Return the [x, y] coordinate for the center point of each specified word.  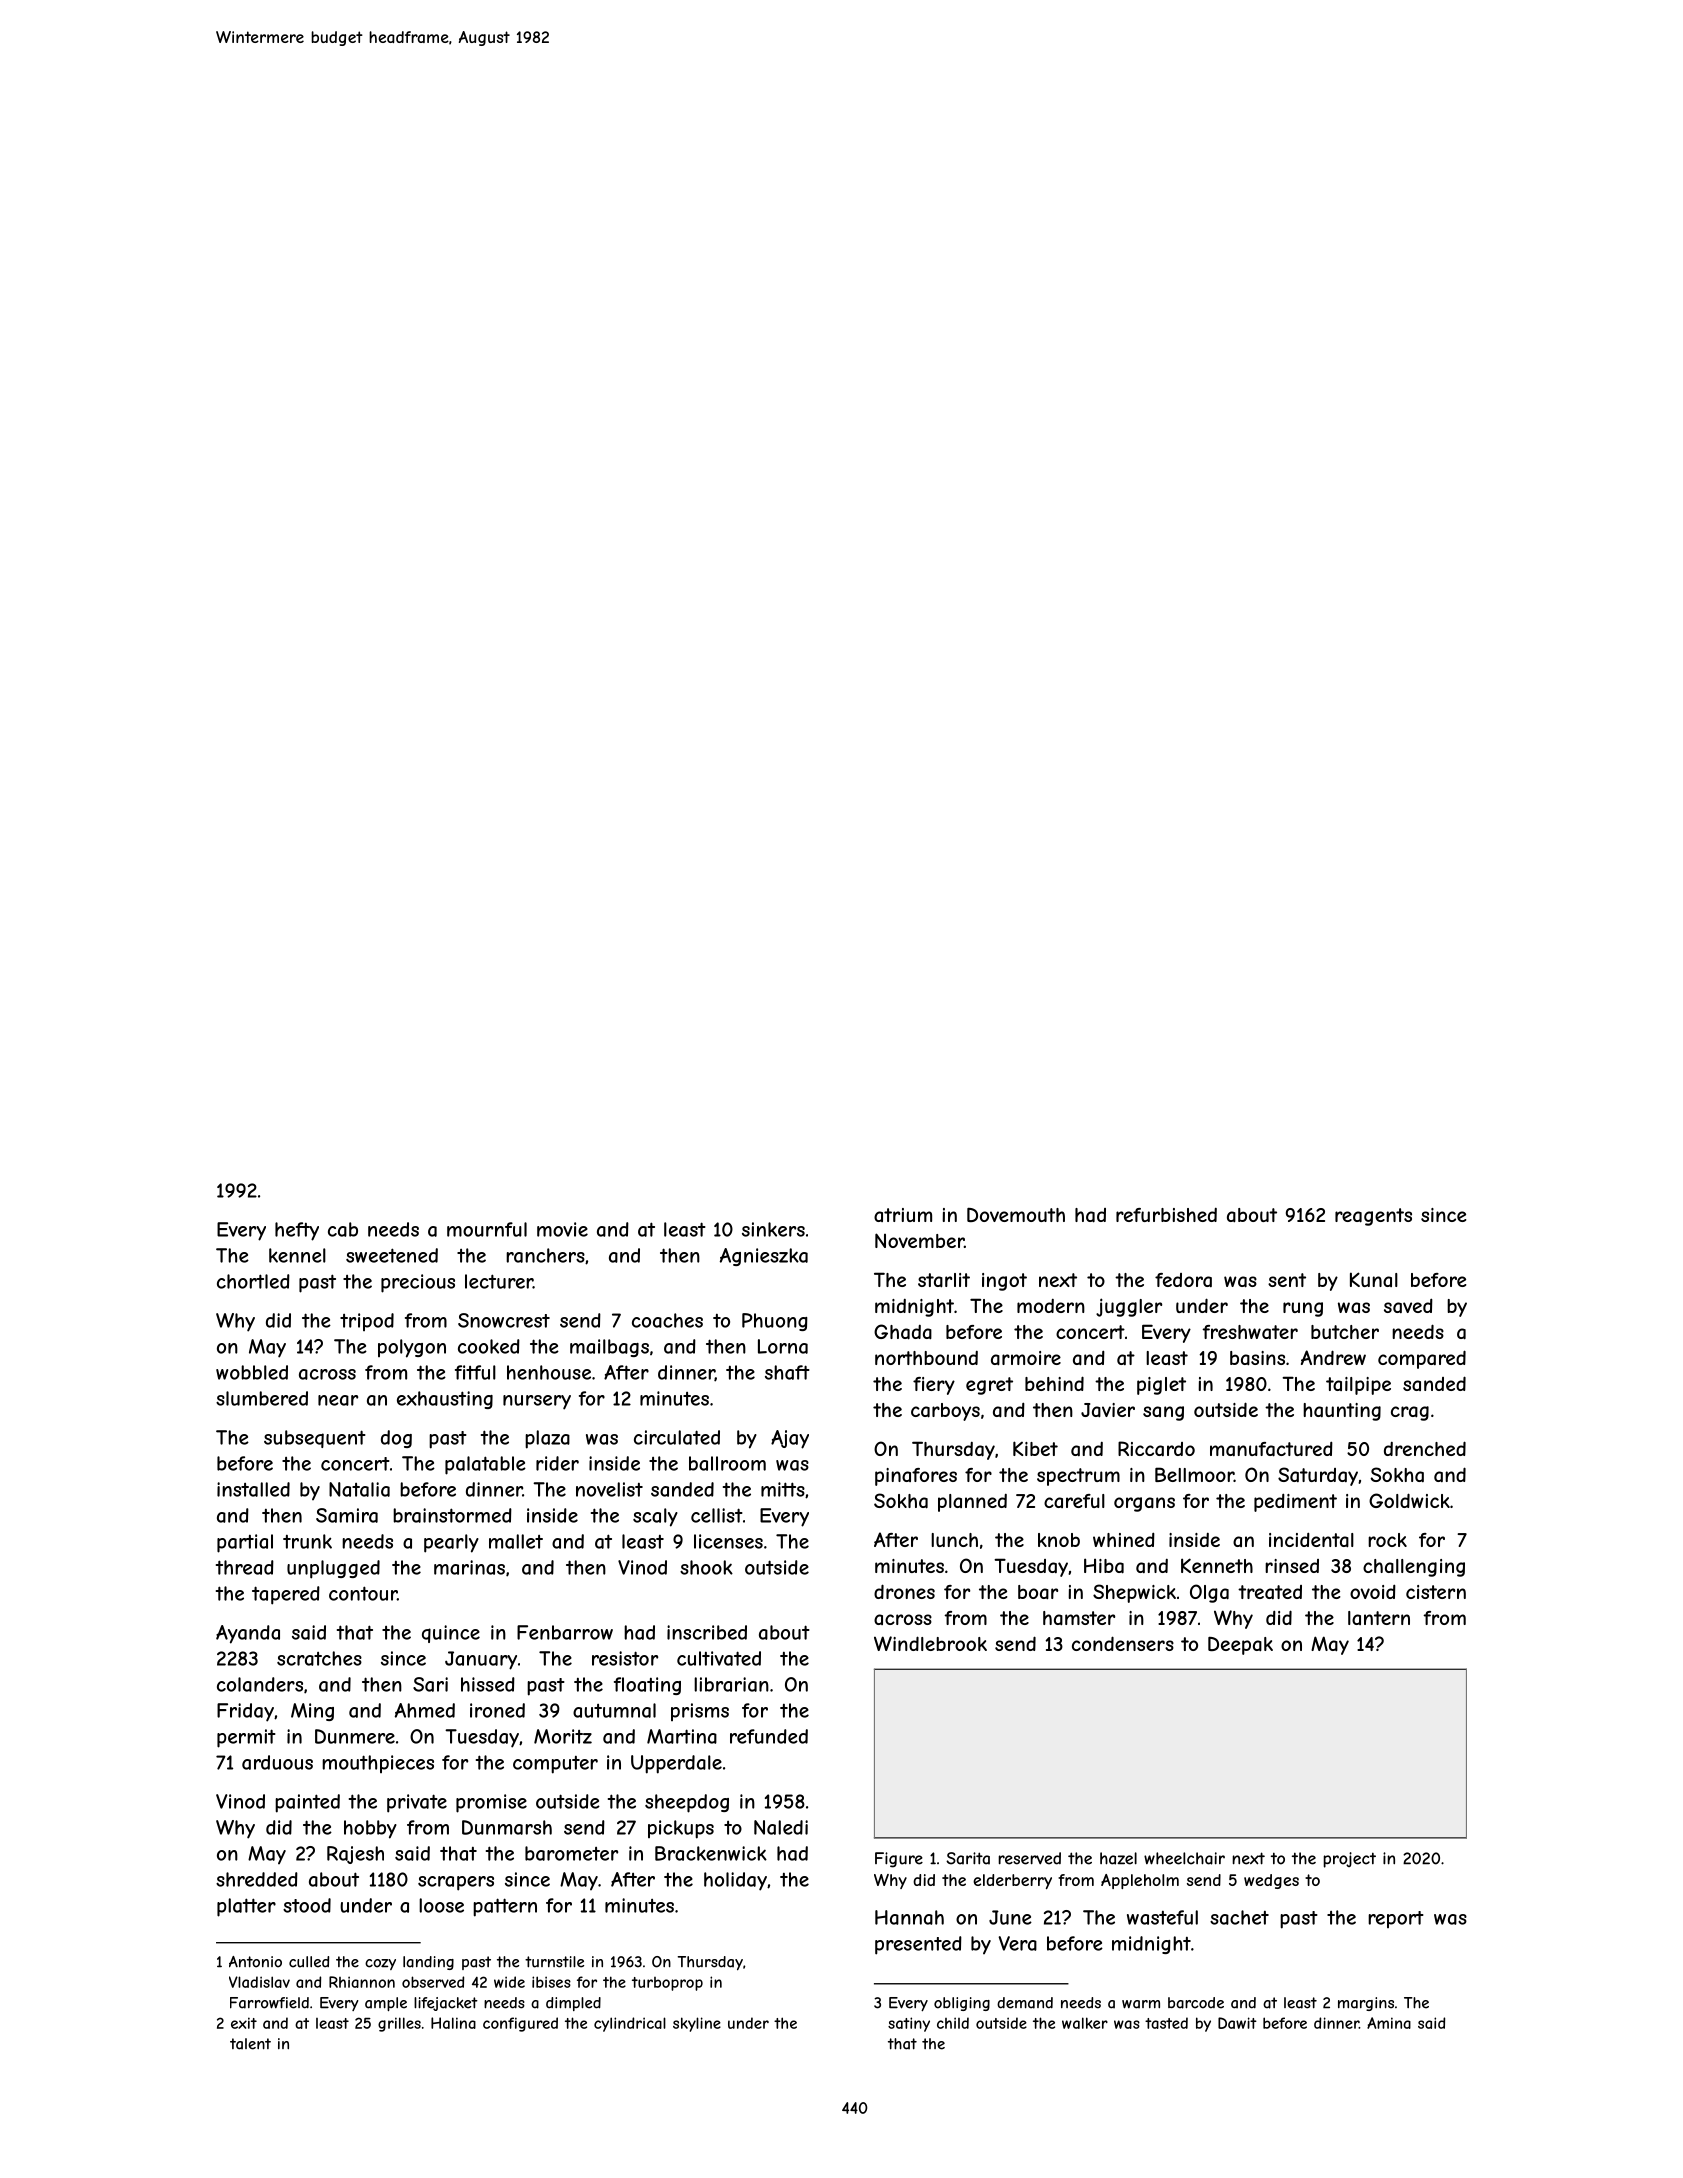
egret [989, 1386]
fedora [1183, 1280]
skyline [697, 2024]
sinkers [773, 1229]
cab [343, 1229]
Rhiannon [362, 1982]
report [1396, 1919]
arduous [277, 1762]
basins [1257, 1358]
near [338, 1400]
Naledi [781, 1827]
